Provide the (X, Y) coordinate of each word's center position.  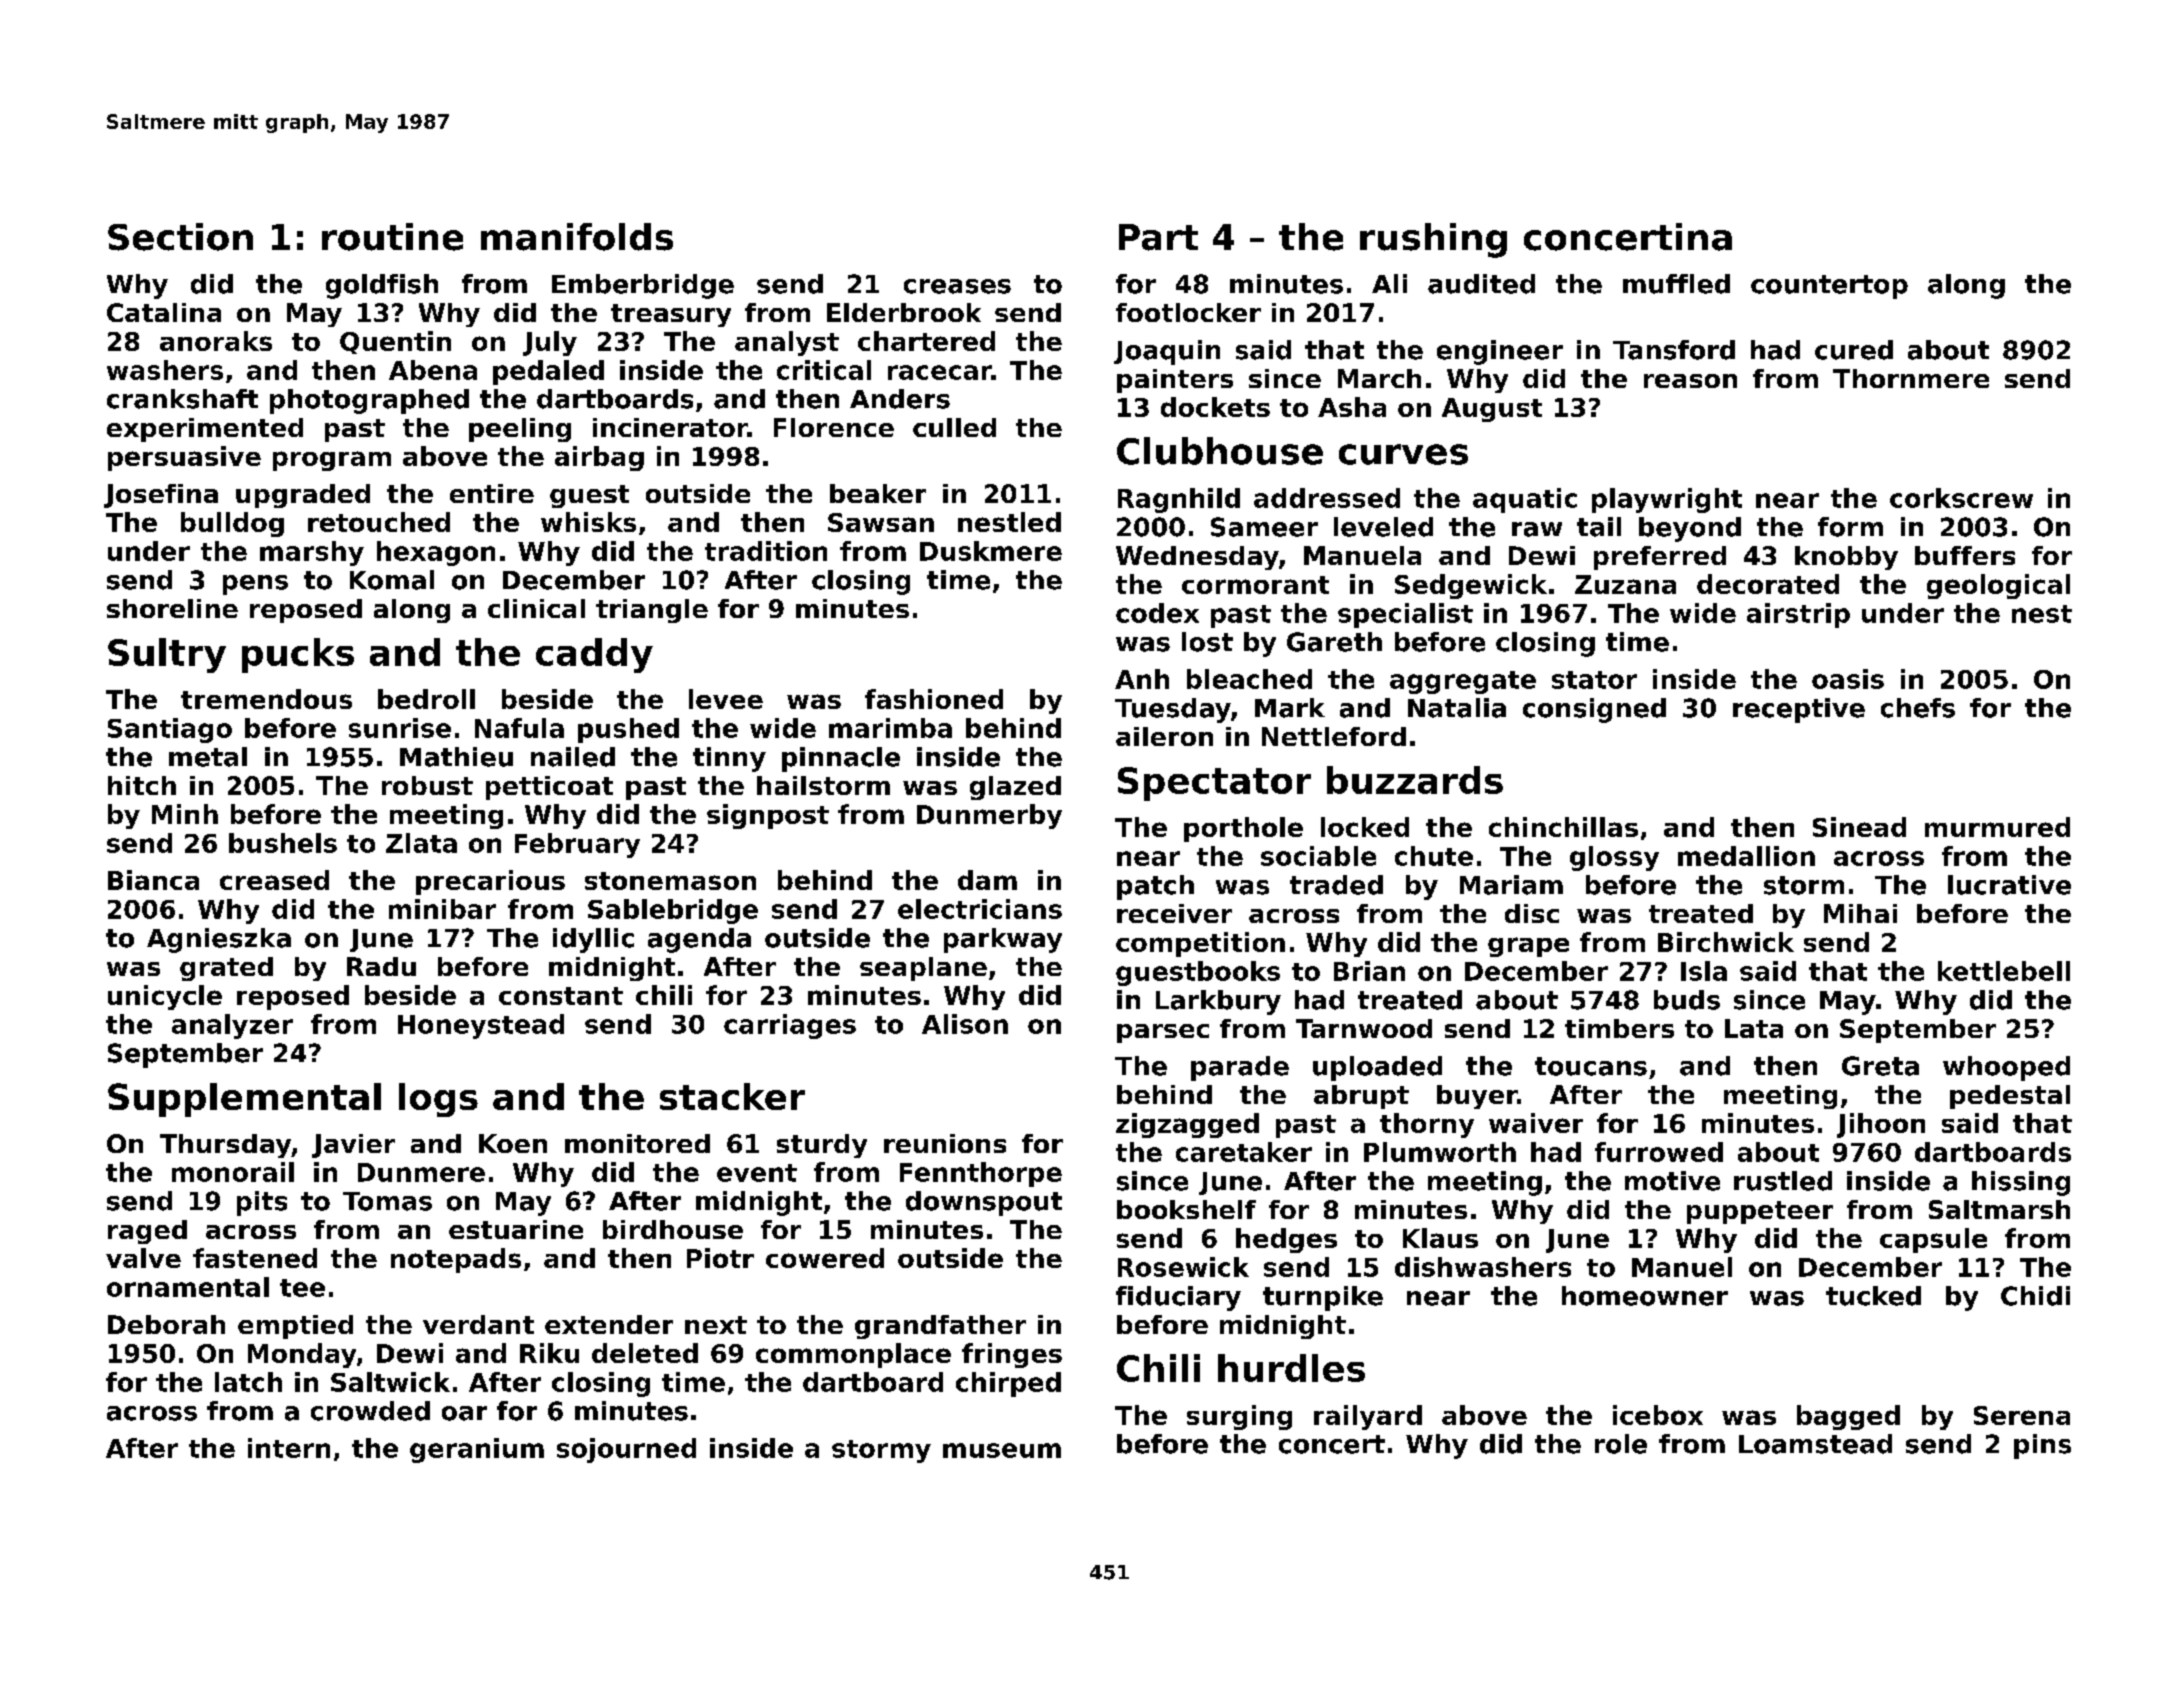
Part (1158, 237)
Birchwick (1726, 942)
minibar (442, 909)
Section (180, 237)
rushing (1433, 240)
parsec (1163, 1033)
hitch (142, 785)
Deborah (166, 1324)
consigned (1594, 710)
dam (987, 880)
